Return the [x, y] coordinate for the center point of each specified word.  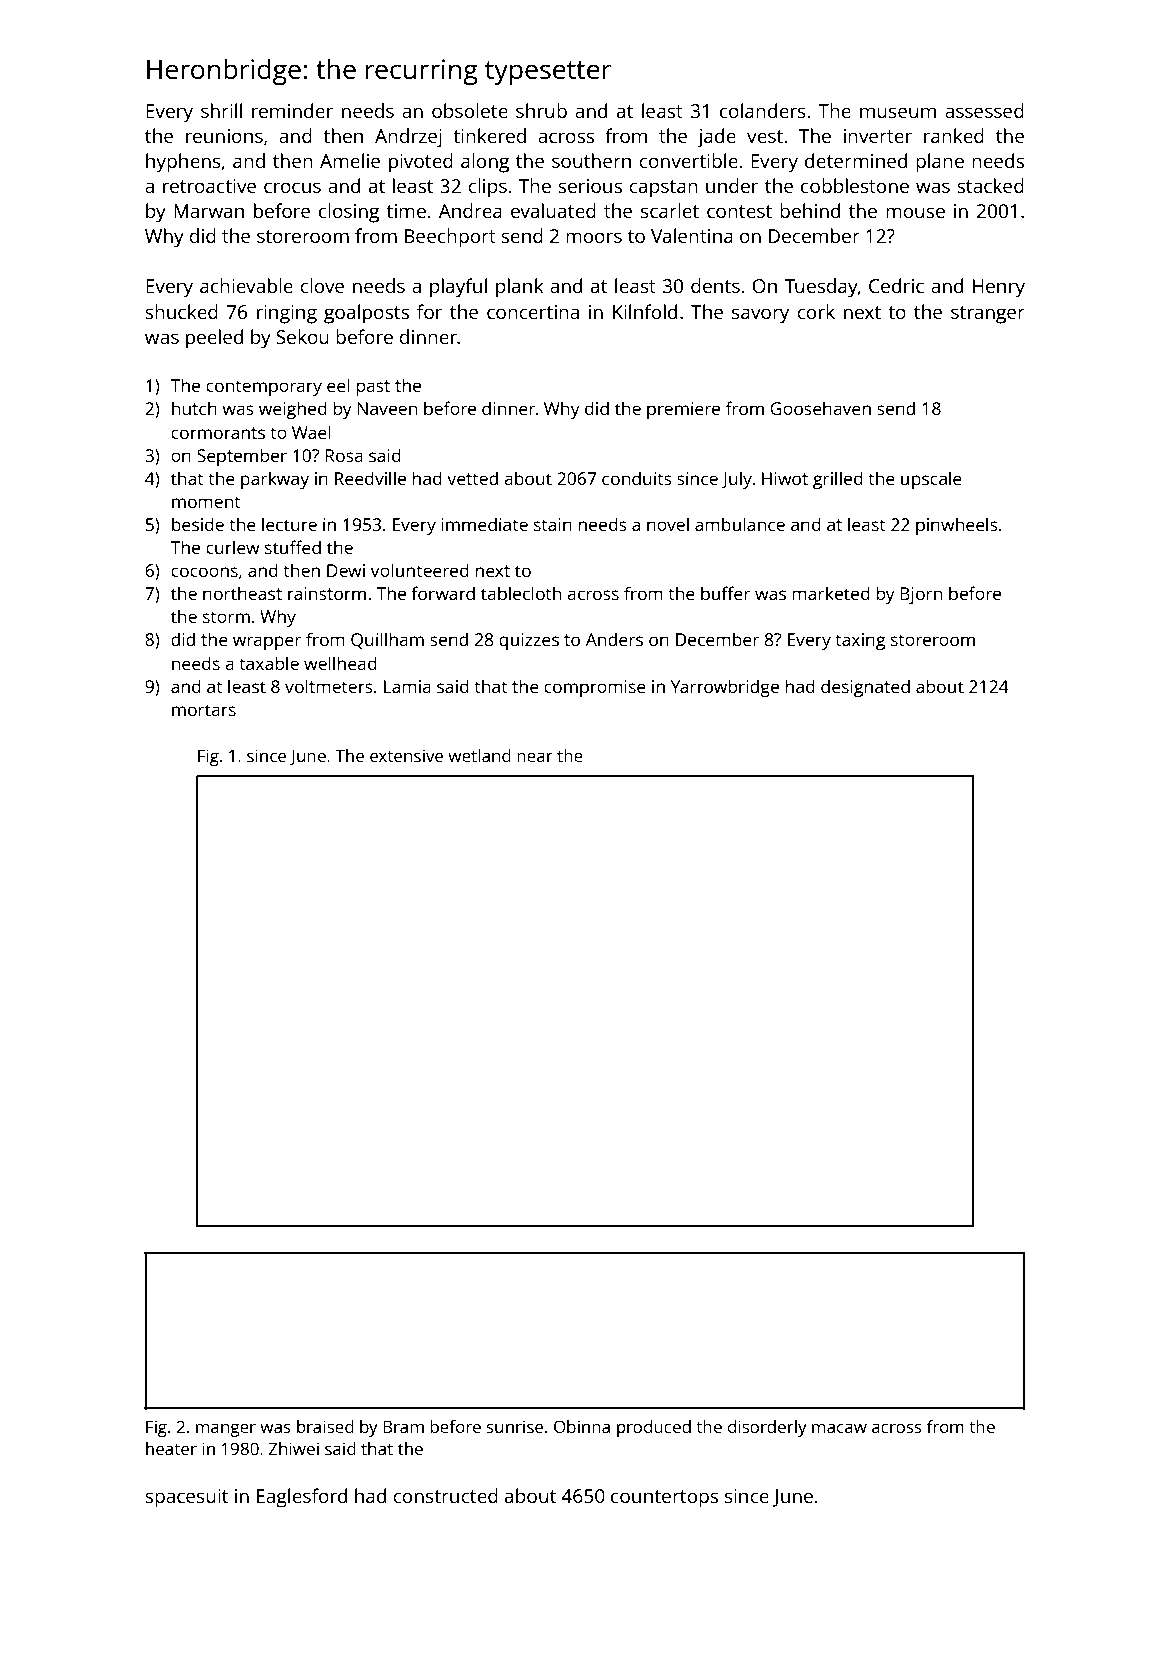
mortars [204, 710]
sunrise [515, 1426]
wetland [479, 755]
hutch [194, 408]
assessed [984, 110]
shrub [541, 110]
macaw [839, 1428]
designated [865, 688]
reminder [292, 110]
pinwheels [957, 526]
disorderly [767, 1428]
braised [325, 1426]
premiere [683, 410]
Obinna [582, 1426]
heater [171, 1448]
